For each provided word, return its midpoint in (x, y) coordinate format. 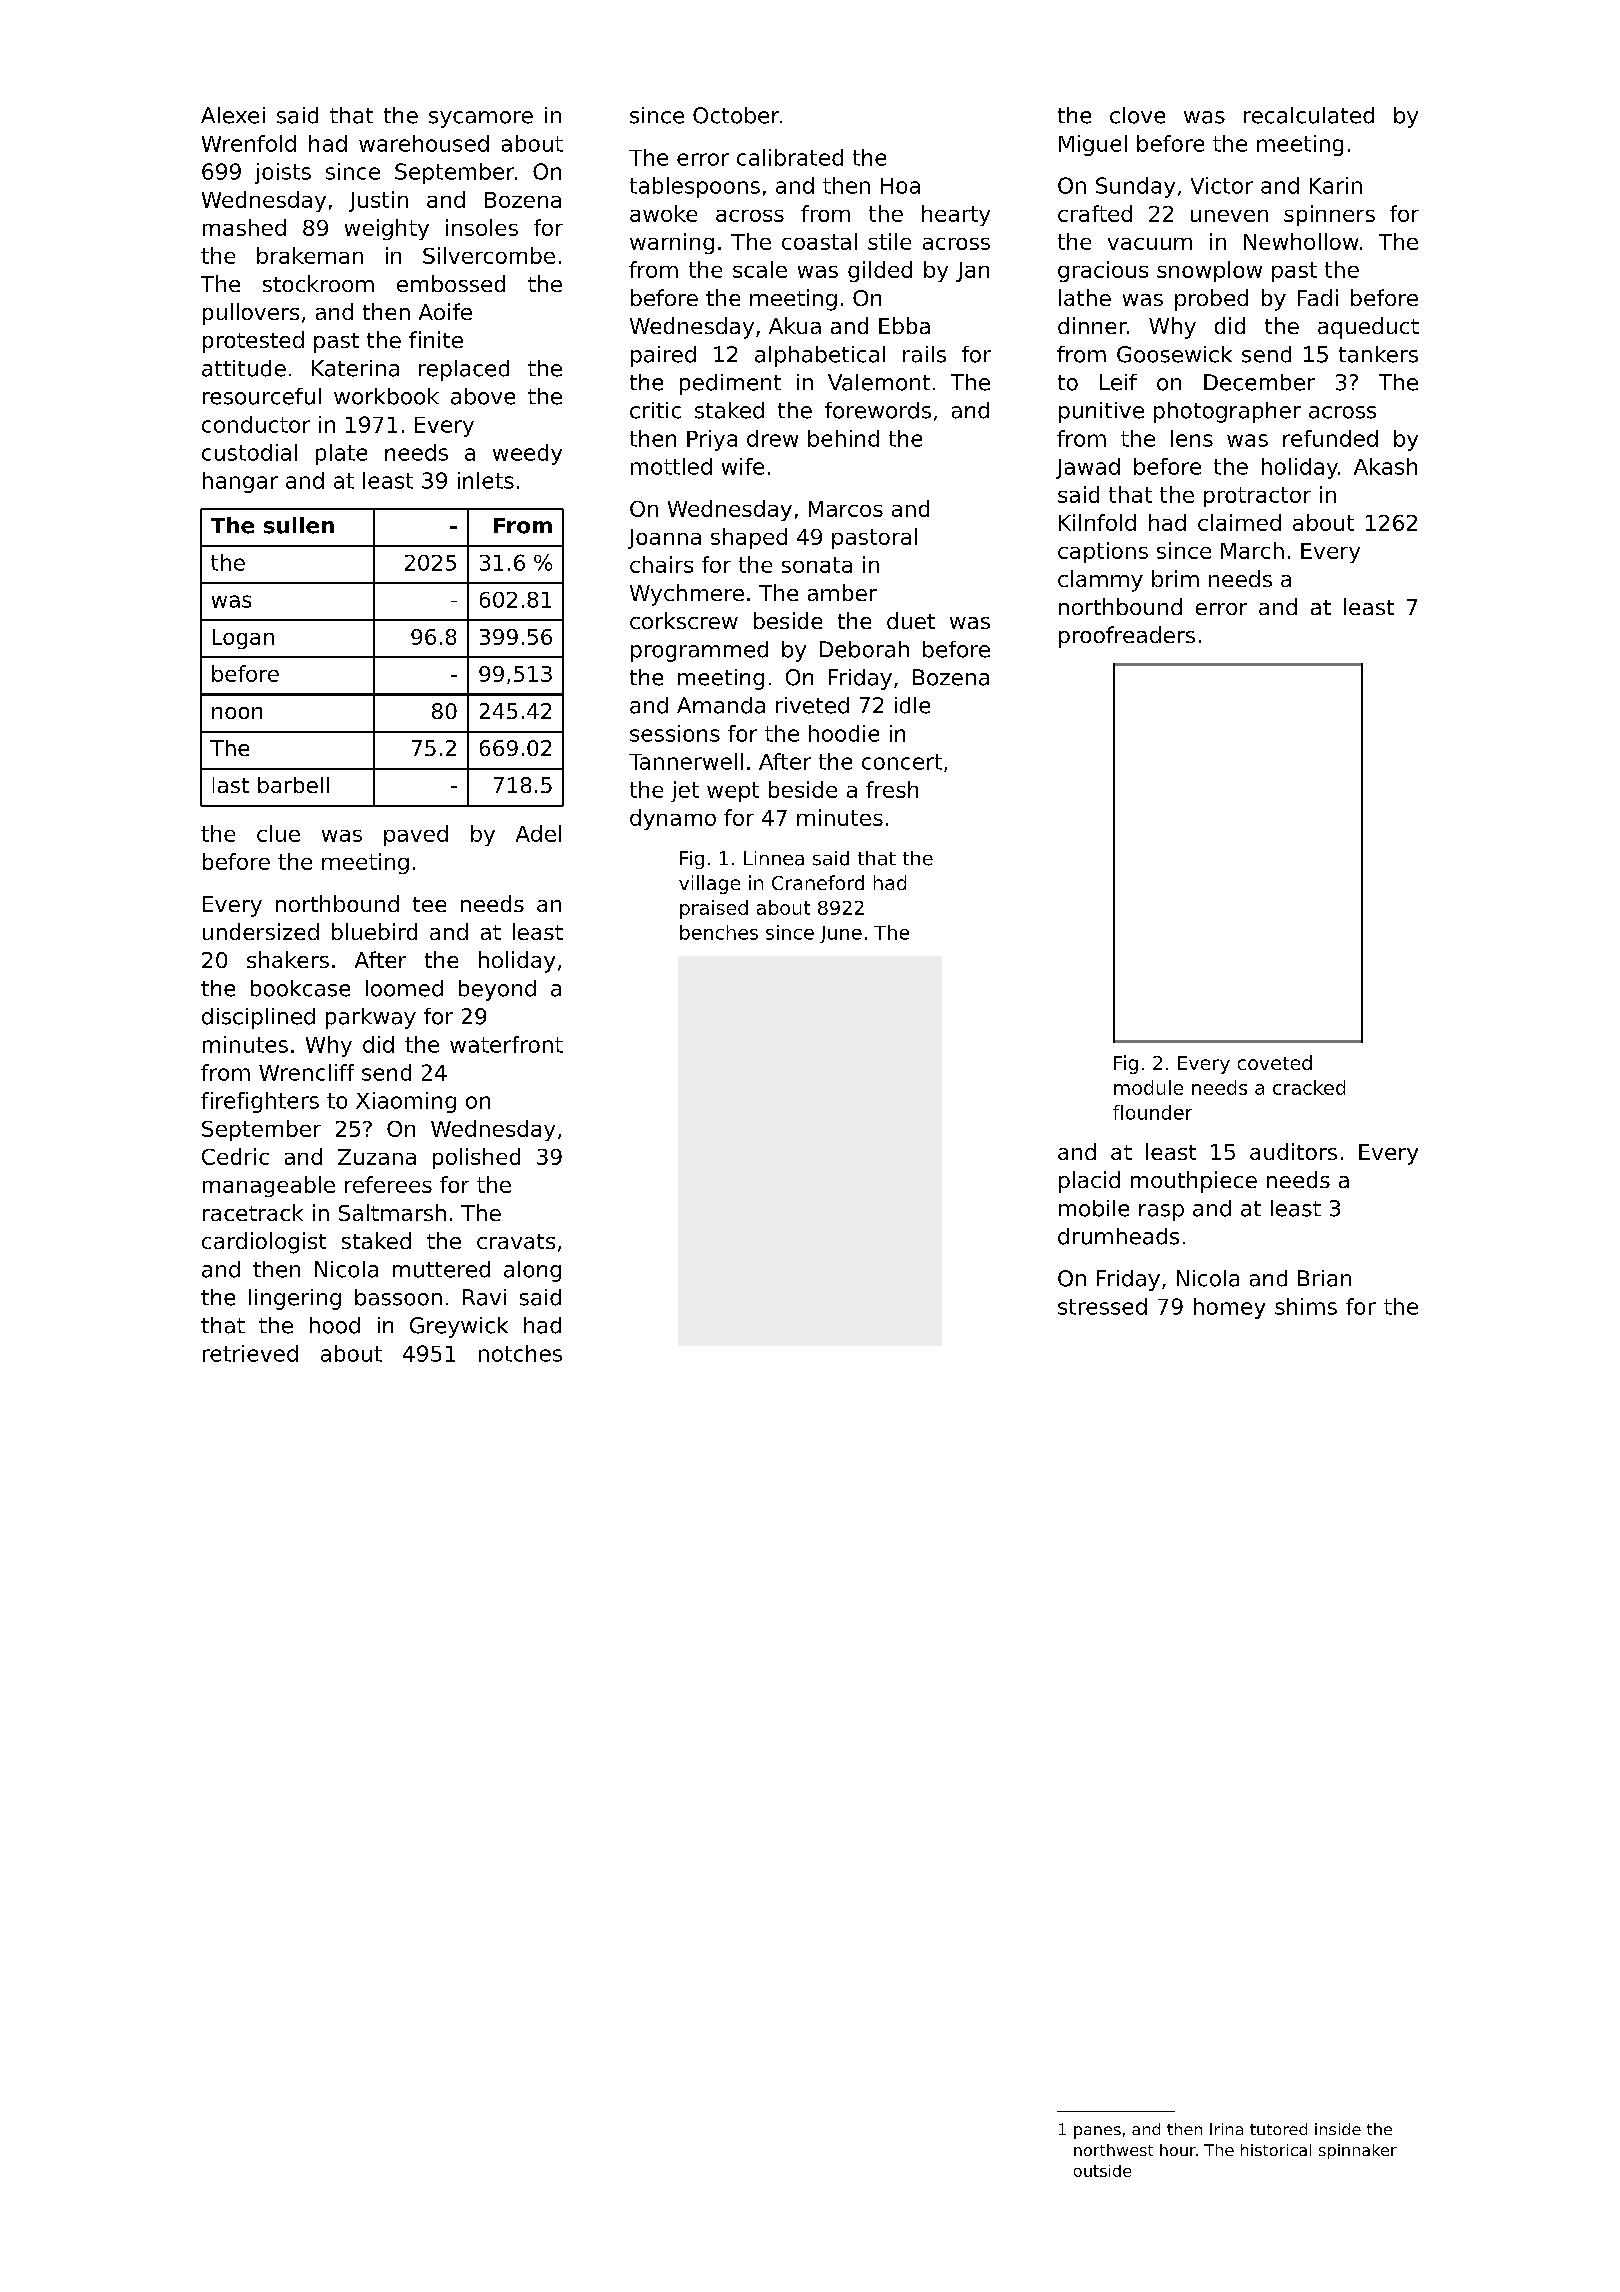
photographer (1227, 412)
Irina (1226, 2129)
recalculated (1309, 115)
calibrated (790, 157)
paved (416, 835)
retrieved (250, 1353)
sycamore (481, 119)
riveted (812, 705)
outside (1102, 2171)
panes (1097, 2132)
